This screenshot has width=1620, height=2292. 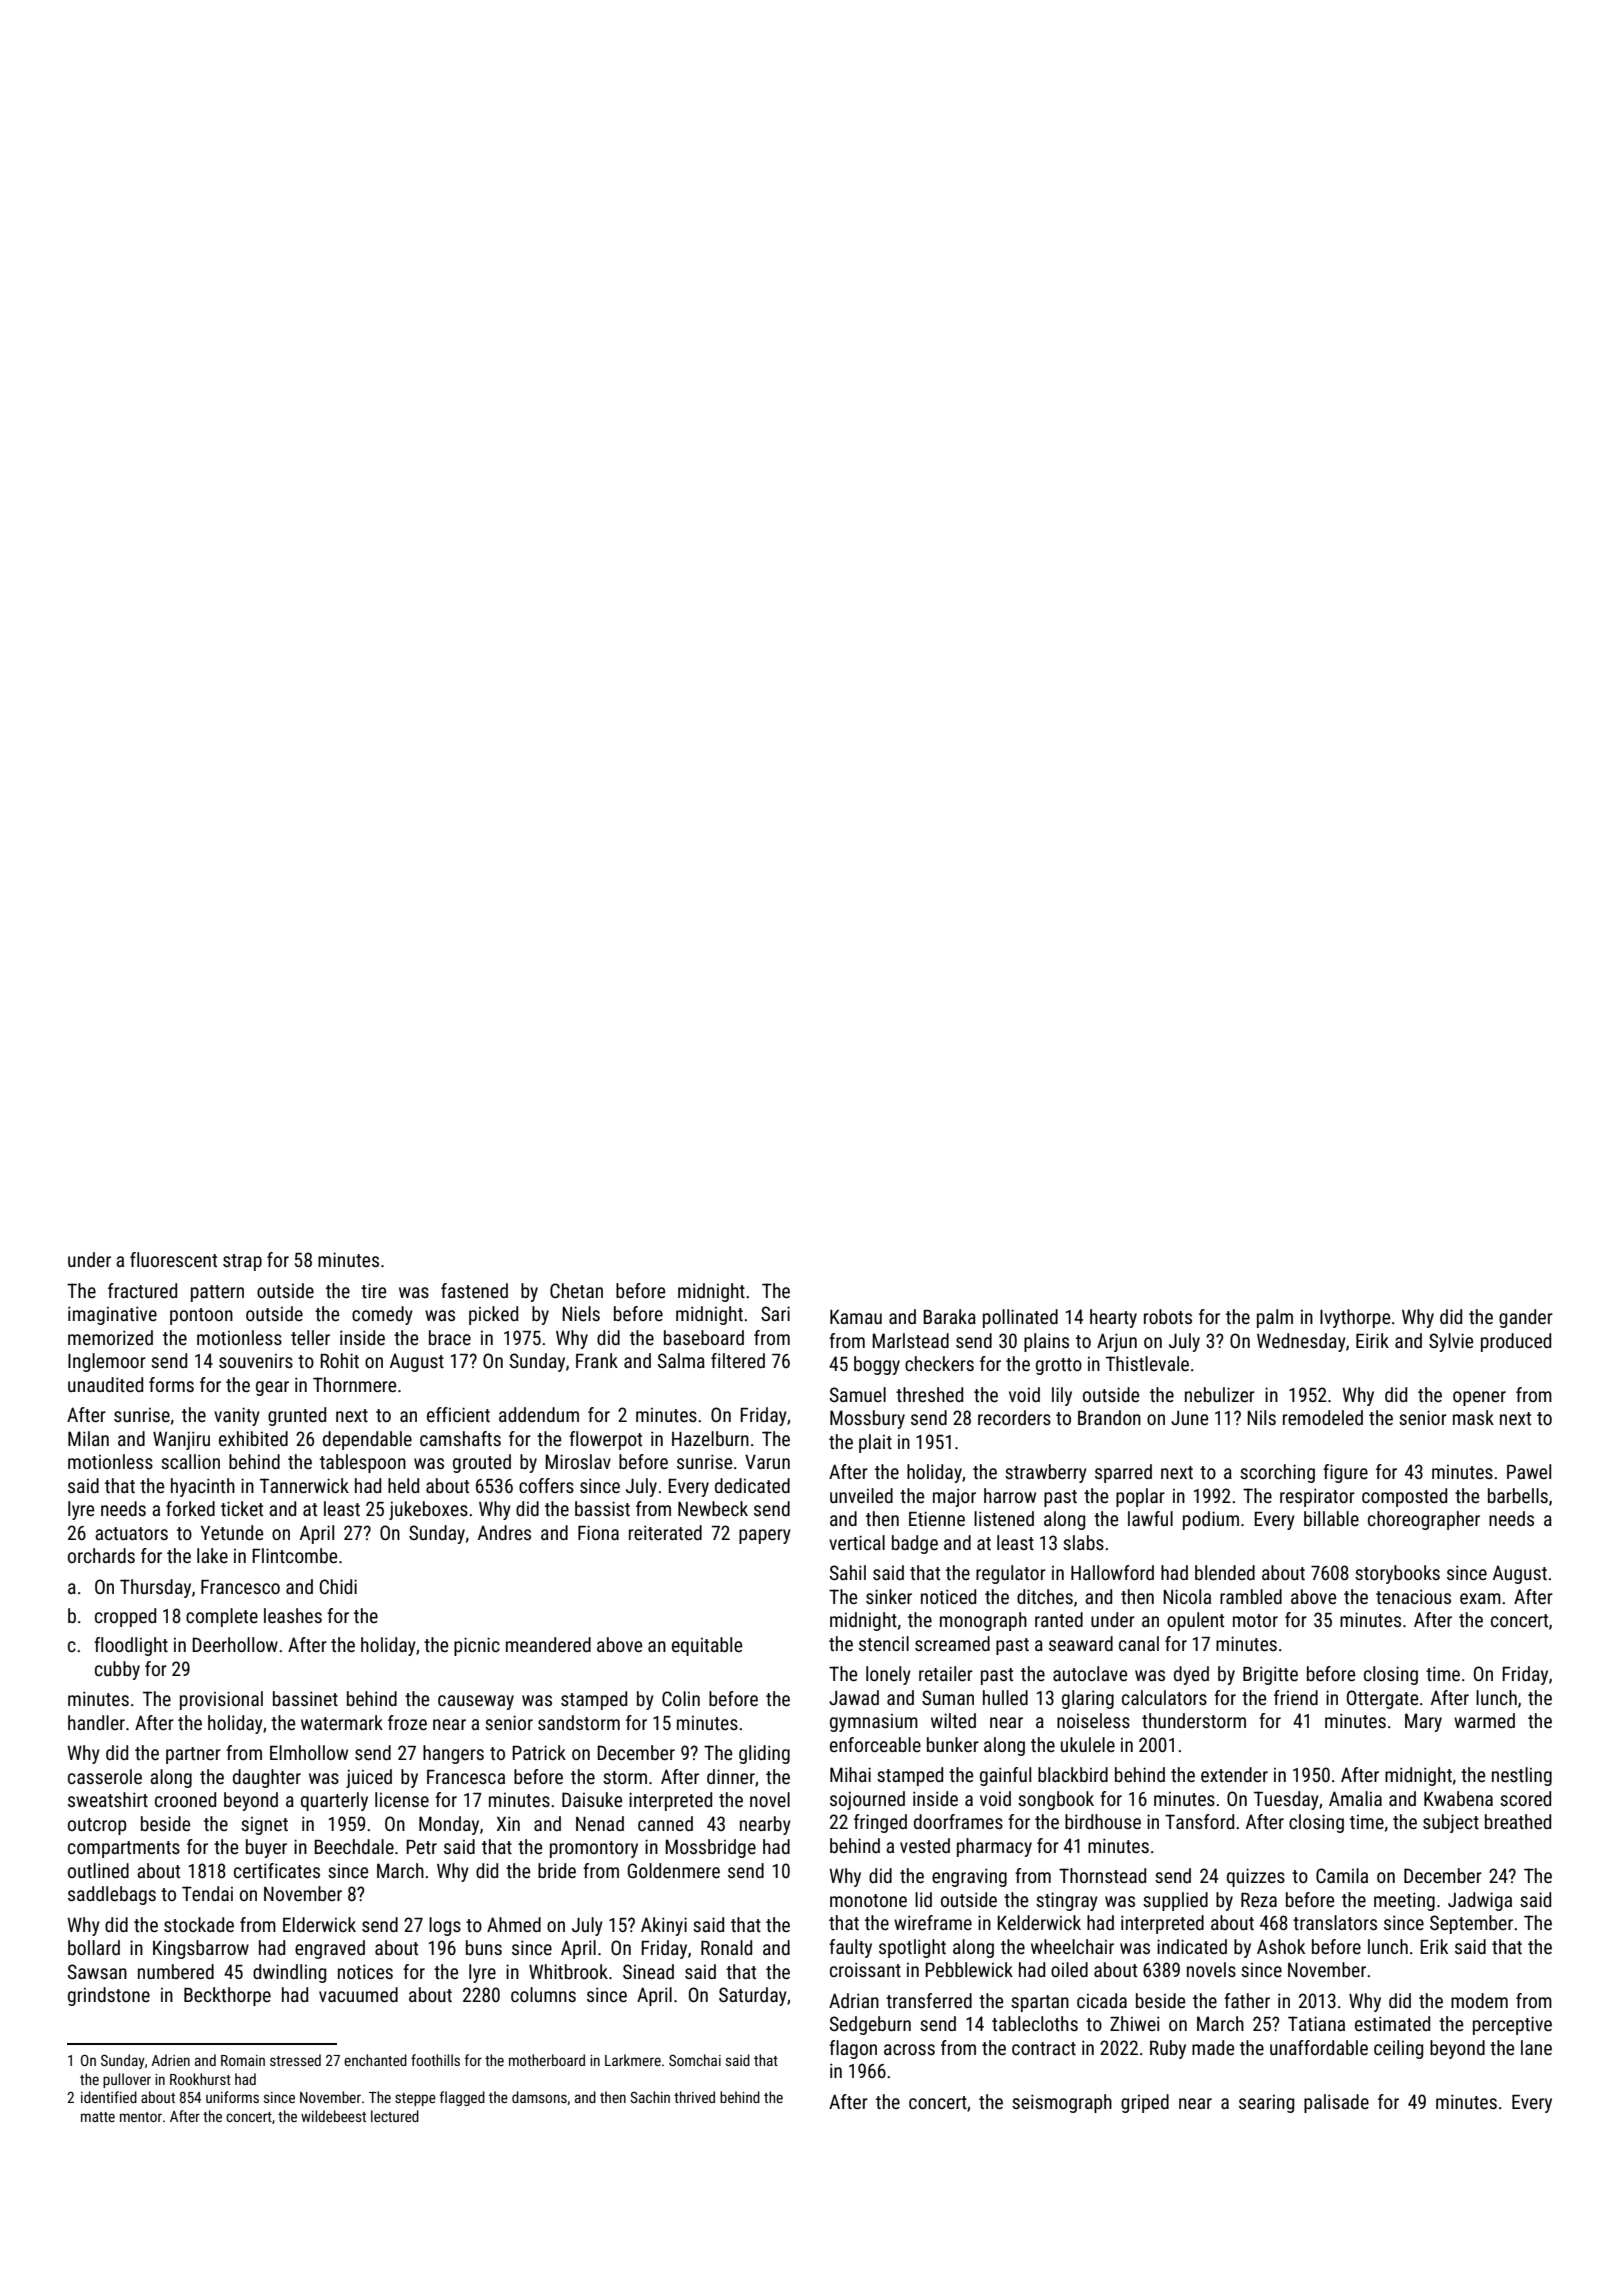 I want to click on monotone, so click(x=868, y=1900).
